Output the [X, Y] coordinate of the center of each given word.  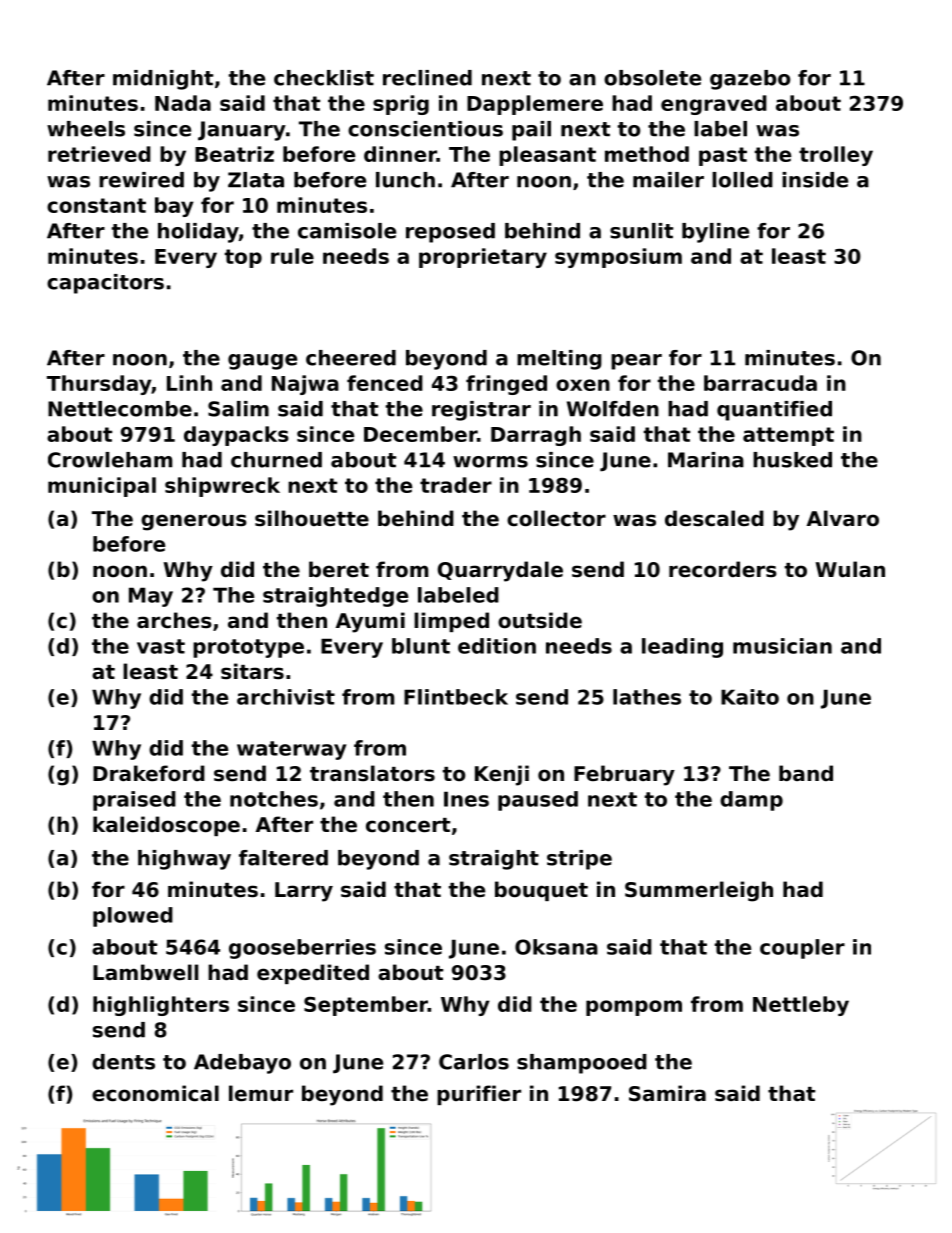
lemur [261, 1093]
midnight [163, 80]
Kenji [502, 775]
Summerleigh [699, 891]
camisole [347, 231]
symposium [618, 258]
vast [161, 646]
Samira [667, 1093]
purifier [479, 1095]
